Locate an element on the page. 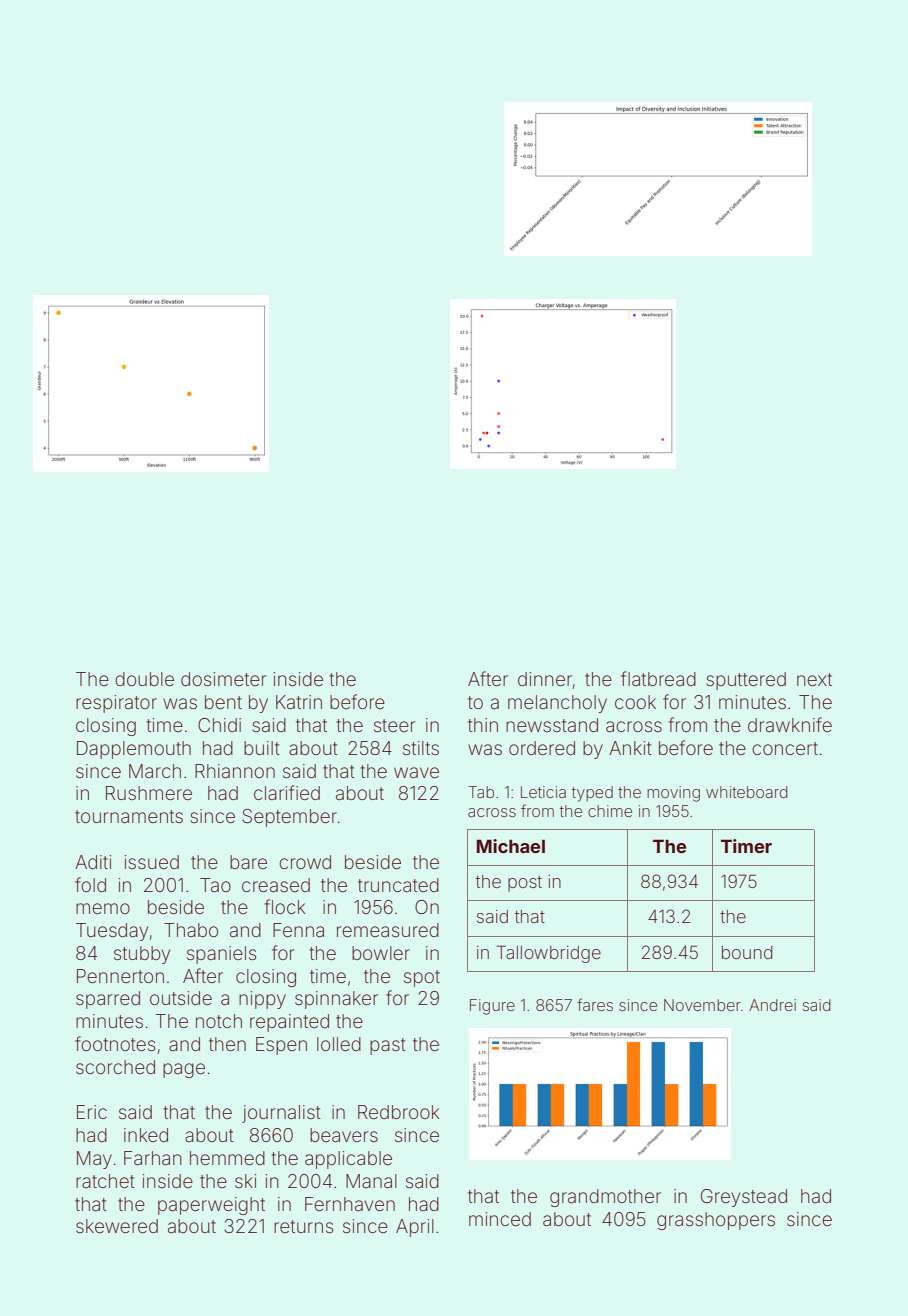  sputtered is located at coordinates (746, 681).
